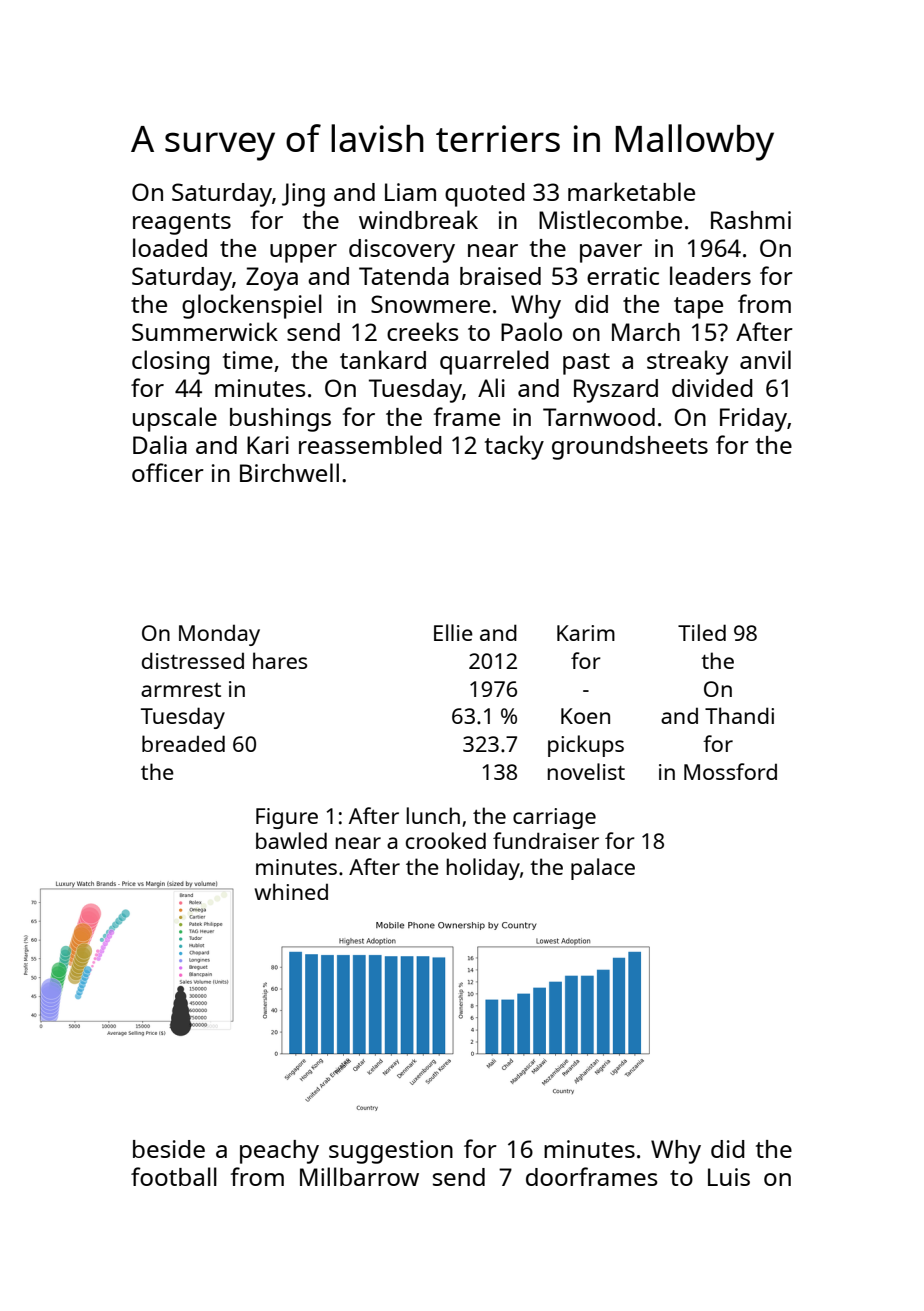 The image size is (924, 1311). What do you see at coordinates (182, 224) in the screenshot?
I see `reagents` at bounding box center [182, 224].
